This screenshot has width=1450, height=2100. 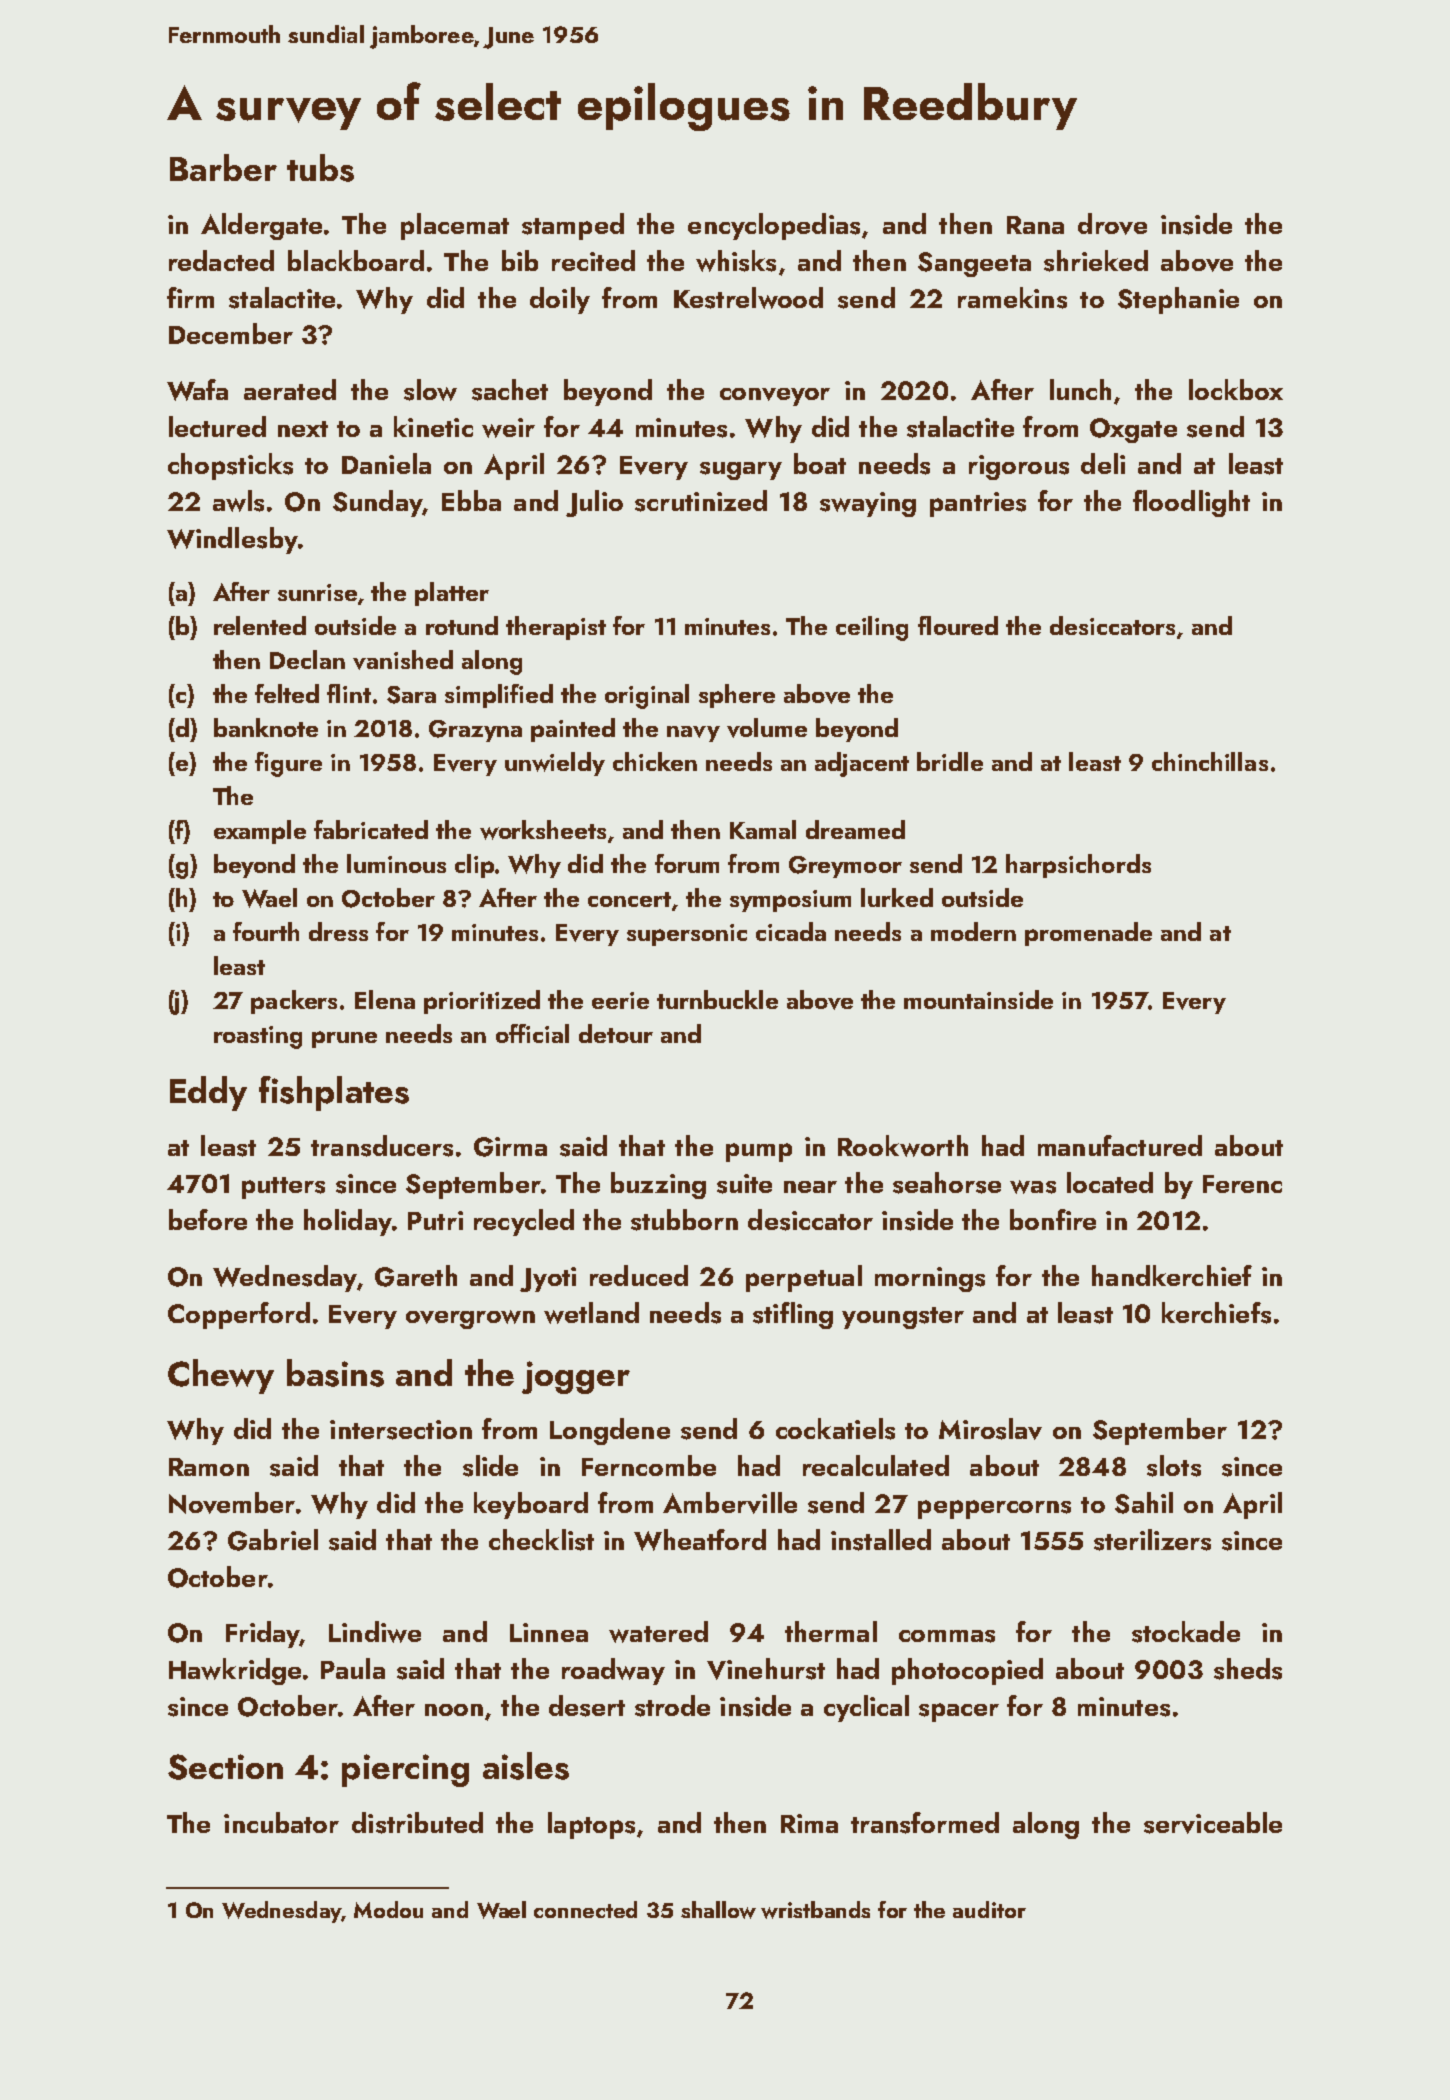 What do you see at coordinates (718, 1910) in the screenshot?
I see `shallow` at bounding box center [718, 1910].
